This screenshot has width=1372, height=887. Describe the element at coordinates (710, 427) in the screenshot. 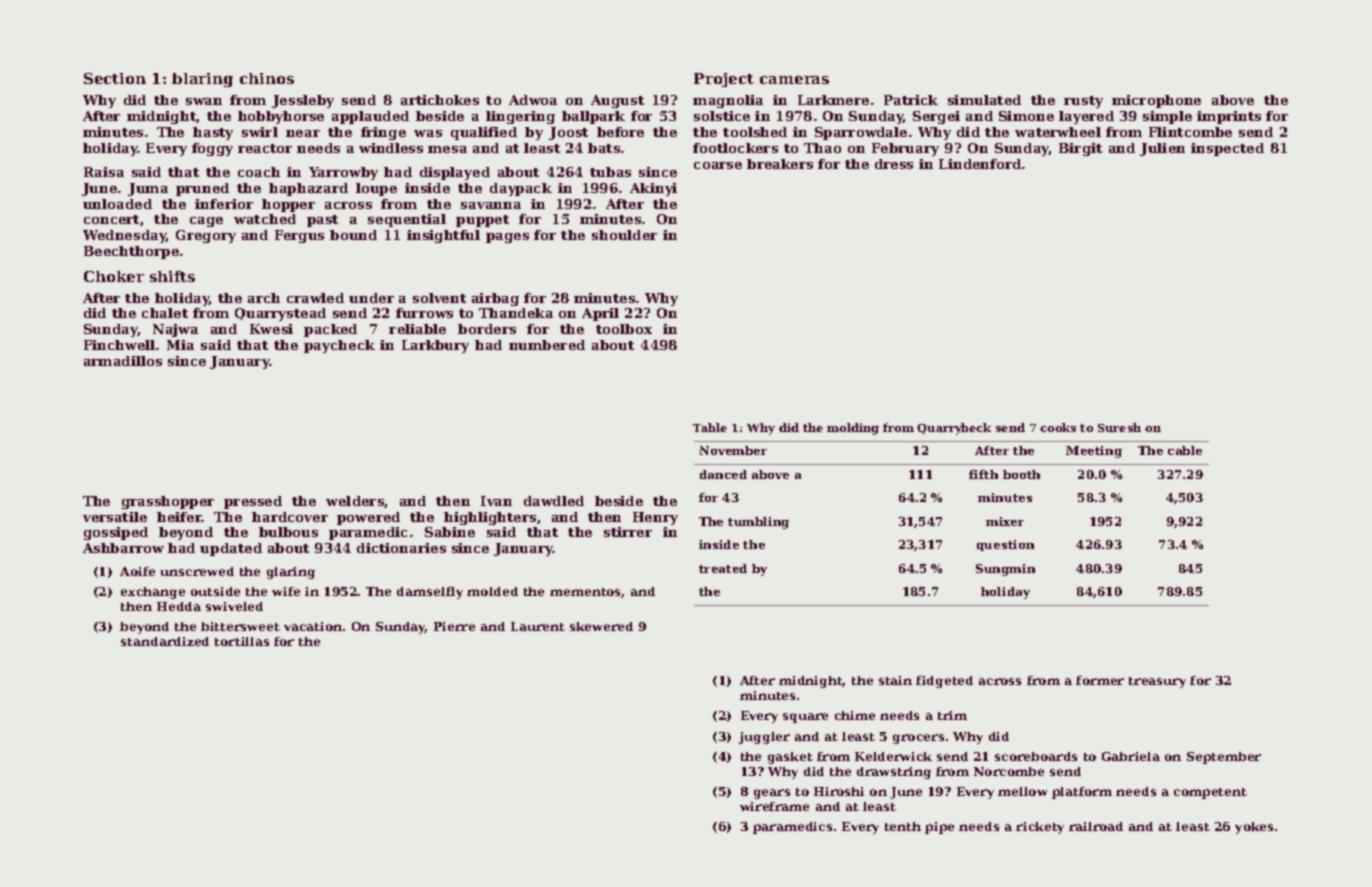

I see `Table` at that location.
